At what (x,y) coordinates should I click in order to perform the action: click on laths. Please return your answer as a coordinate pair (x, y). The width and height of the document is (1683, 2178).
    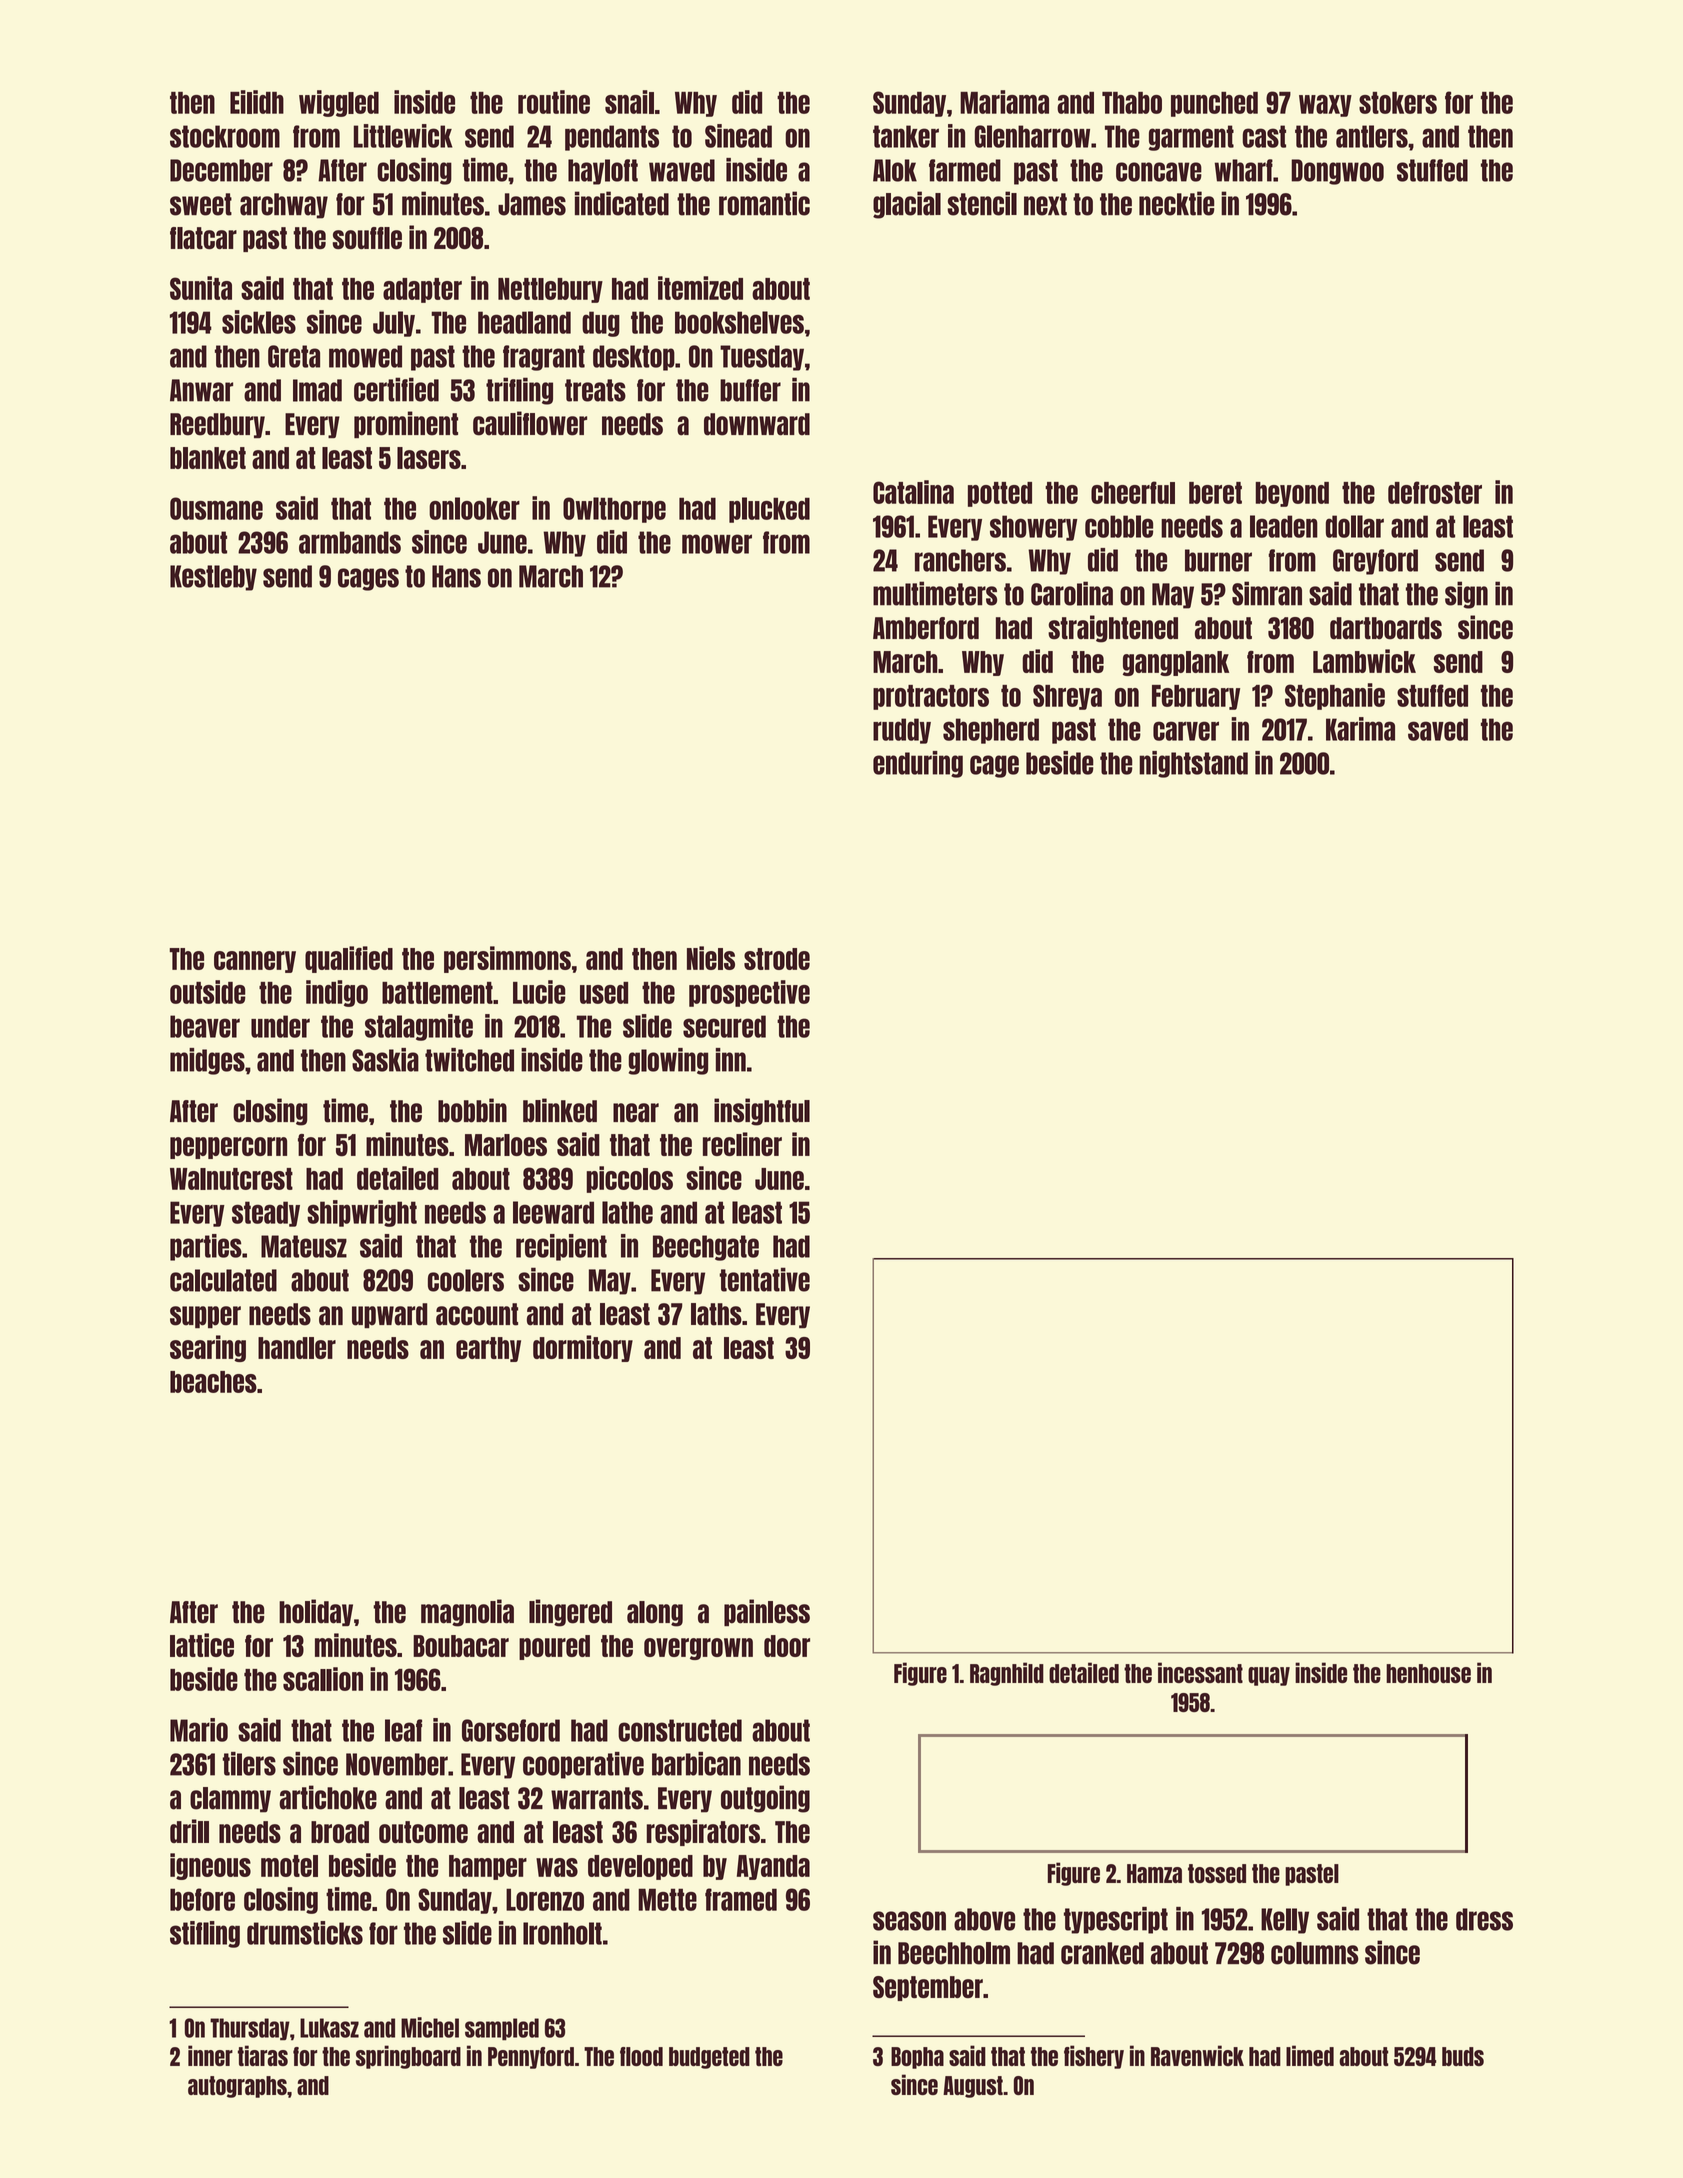
    Looking at the image, I should click on (716, 1314).
